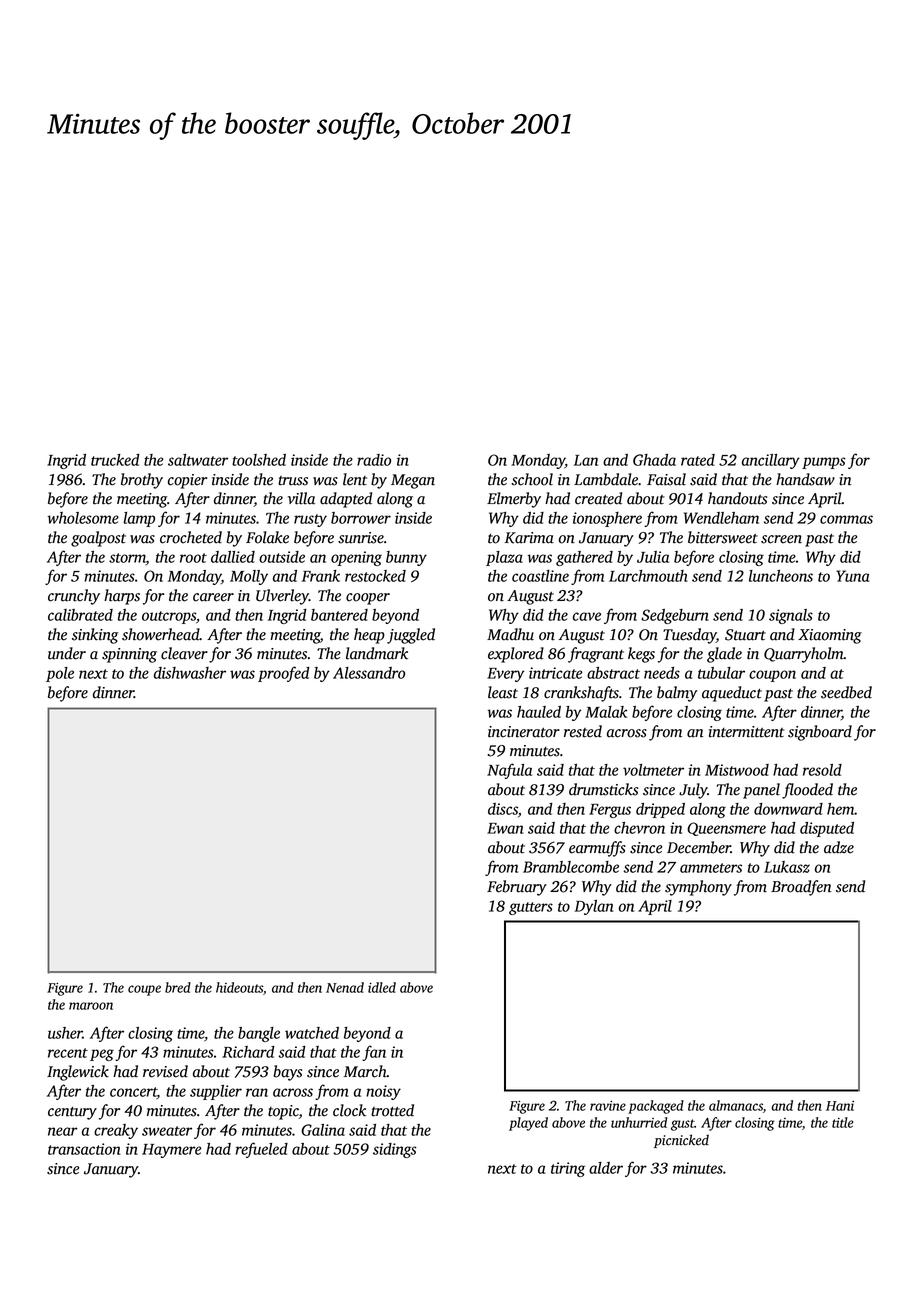 Image resolution: width=924 pixels, height=1314 pixels. Describe the element at coordinates (60, 674) in the image. I see `pole` at that location.
